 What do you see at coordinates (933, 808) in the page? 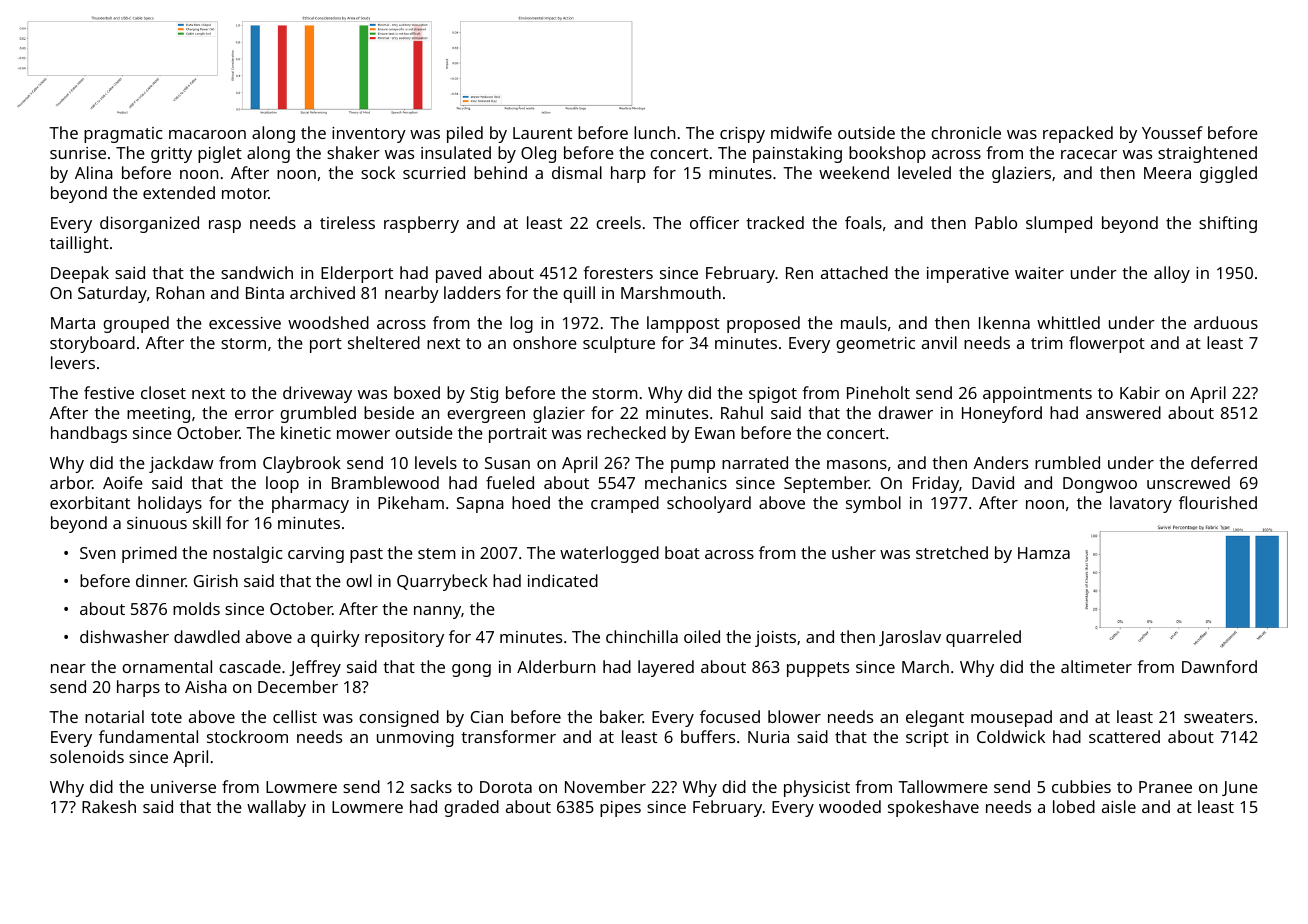
I see `spokeshave` at bounding box center [933, 808].
